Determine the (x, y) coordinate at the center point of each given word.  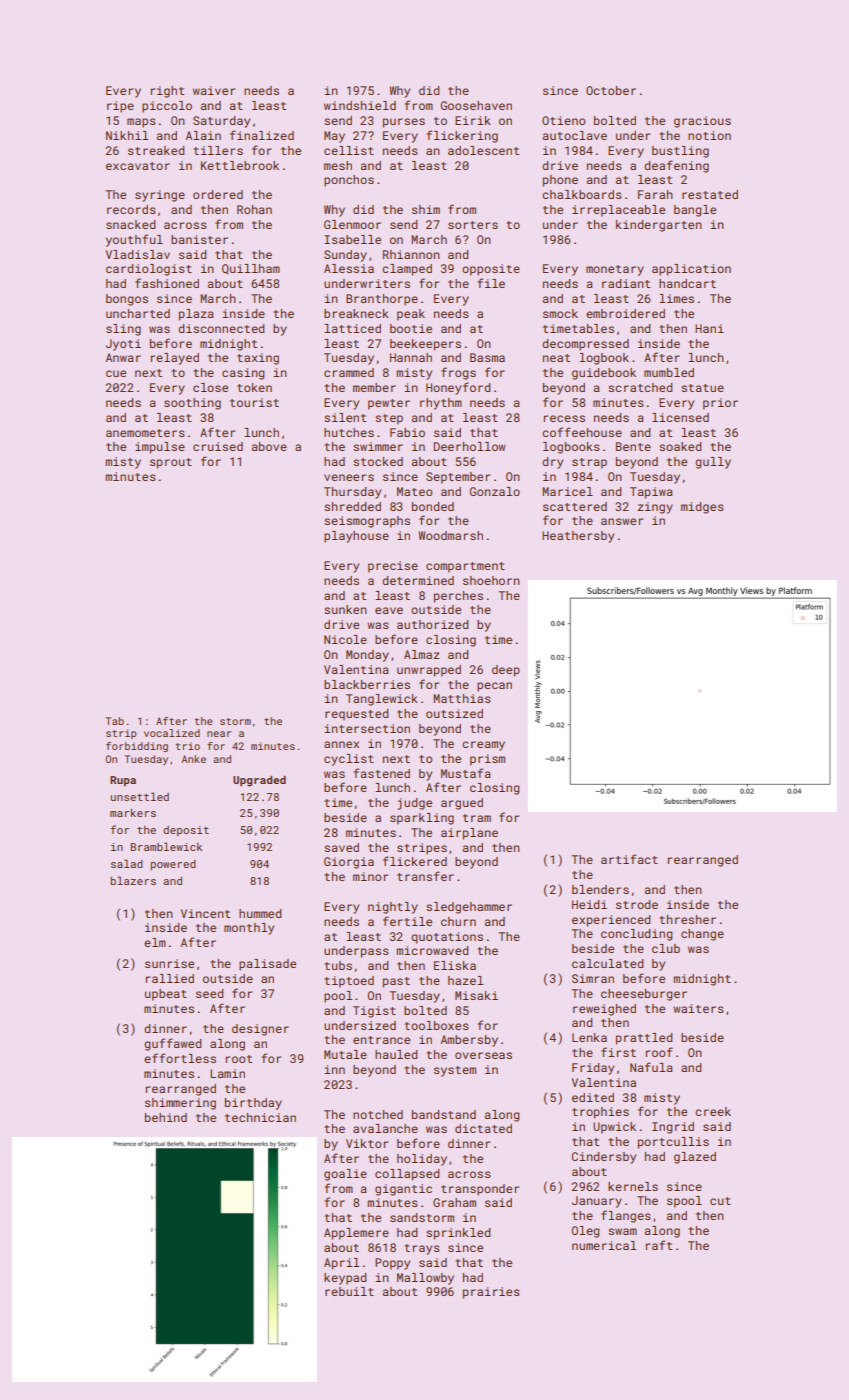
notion (709, 135)
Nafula (651, 1067)
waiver (214, 90)
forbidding (137, 747)
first (618, 1052)
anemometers (145, 433)
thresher (687, 919)
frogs (458, 373)
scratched (640, 387)
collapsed (407, 1175)
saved (341, 847)
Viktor (367, 1143)
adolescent (483, 150)
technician (260, 1117)
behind (166, 1117)
